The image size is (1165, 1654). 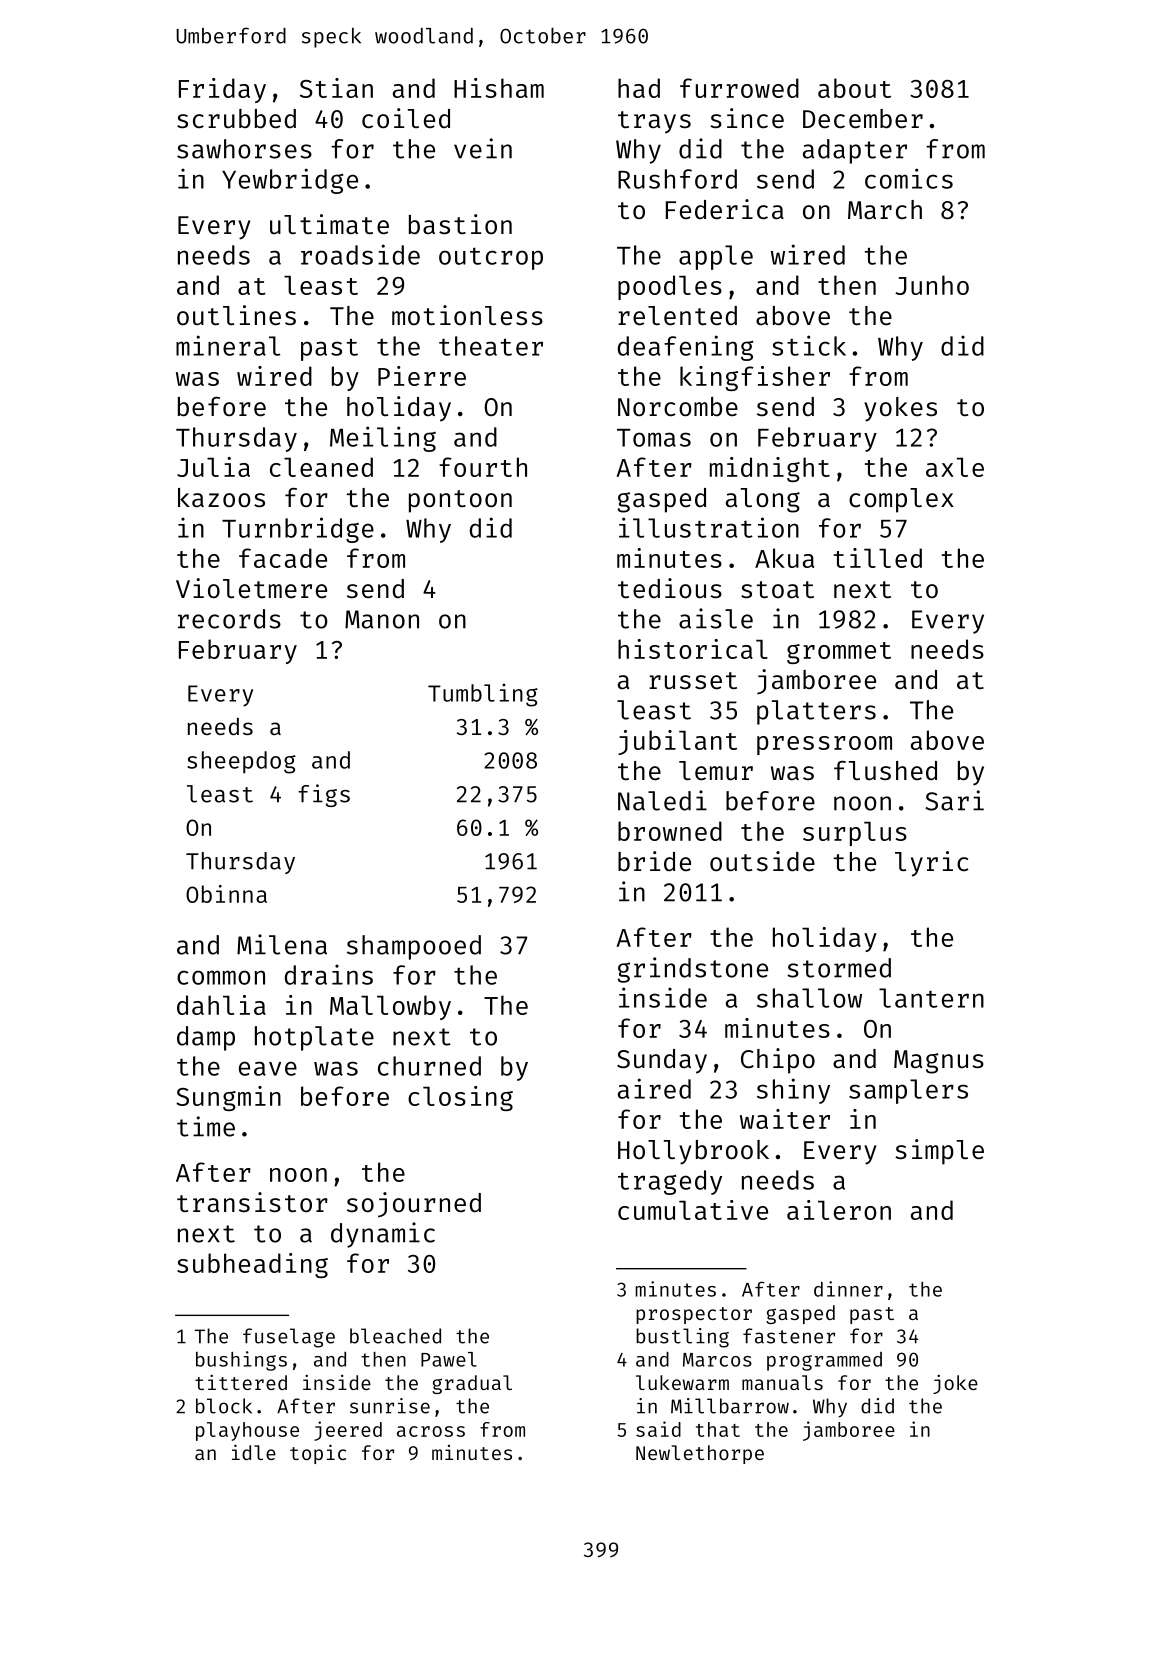 What do you see at coordinates (283, 558) in the image?
I see `facade` at bounding box center [283, 558].
